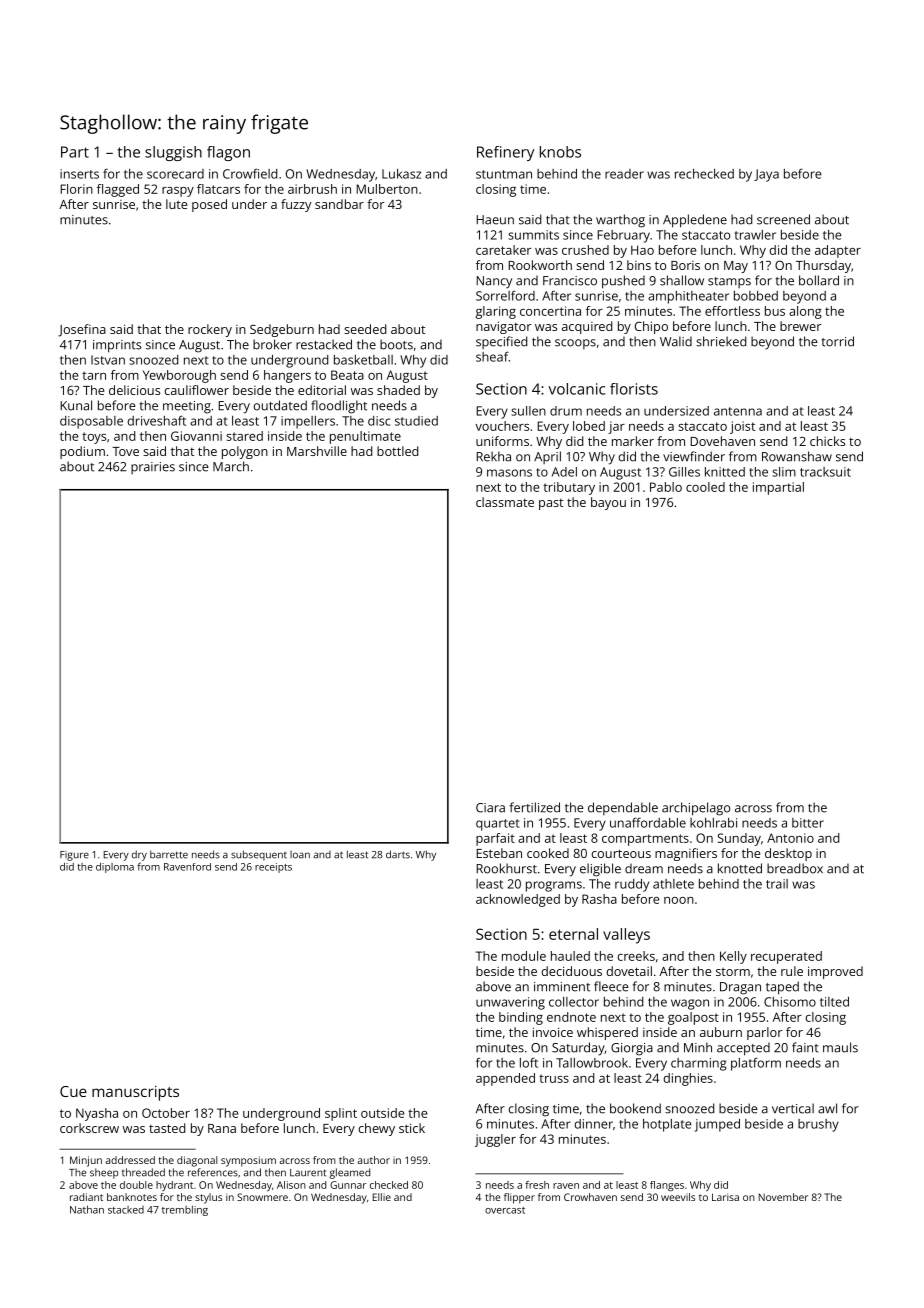  I want to click on bitter, so click(808, 823).
